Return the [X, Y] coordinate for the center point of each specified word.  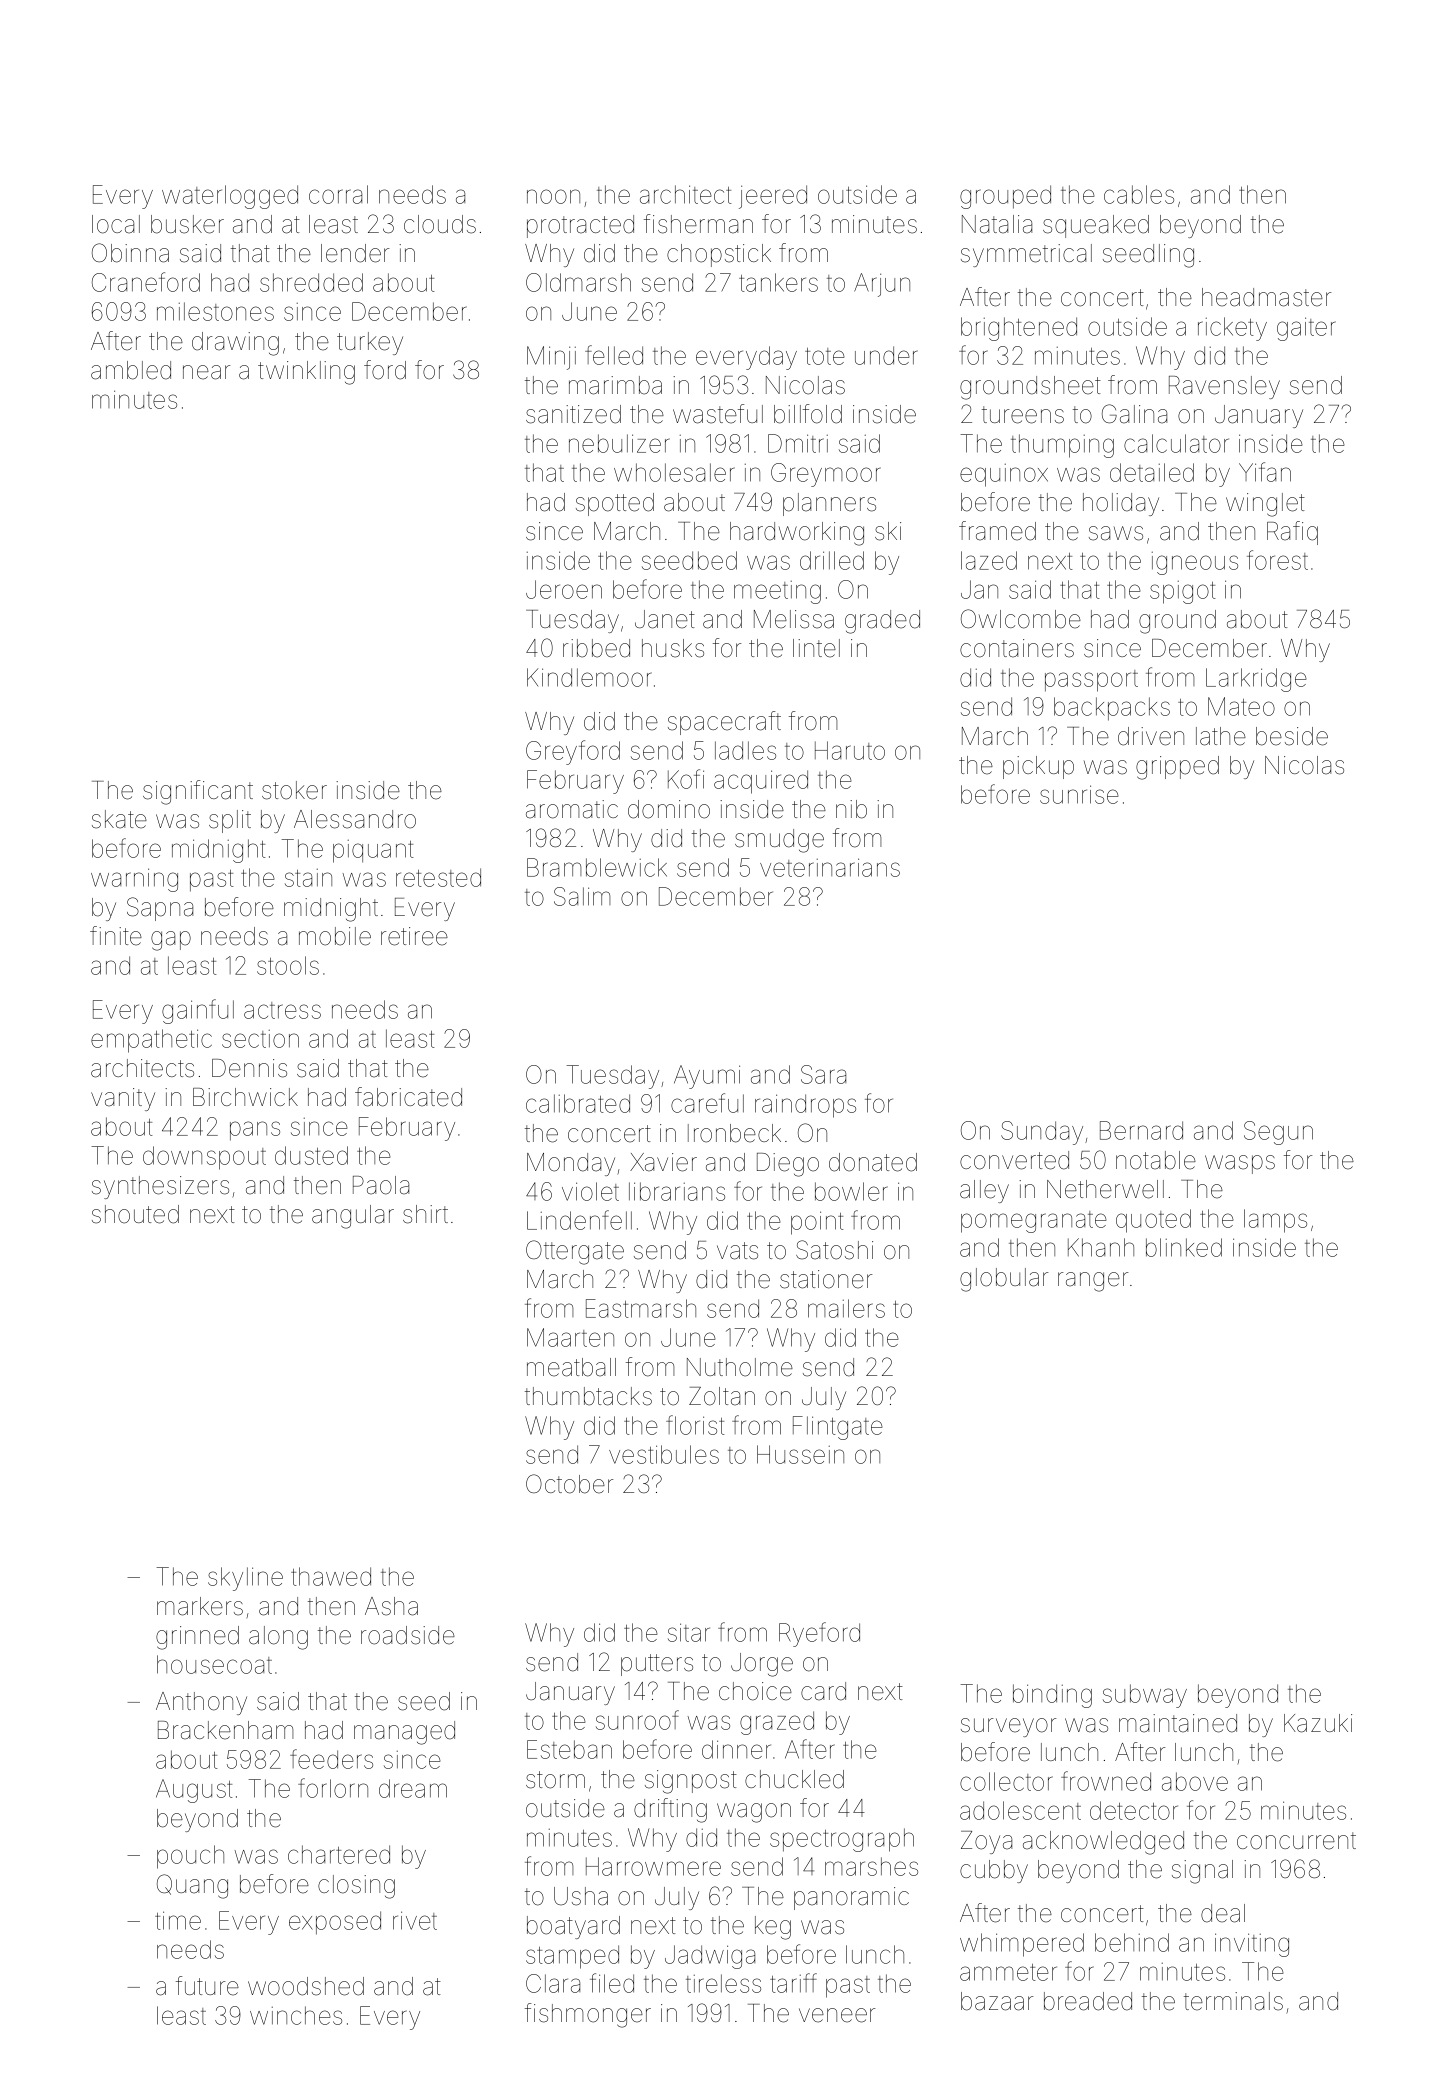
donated [873, 1162]
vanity [123, 1099]
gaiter [1306, 329]
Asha [391, 1606]
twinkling [306, 373]
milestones [215, 311]
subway [1145, 1696]
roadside [408, 1635]
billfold [808, 414]
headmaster [1266, 297]
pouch [190, 1857]
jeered [773, 197]
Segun [1278, 1133]
